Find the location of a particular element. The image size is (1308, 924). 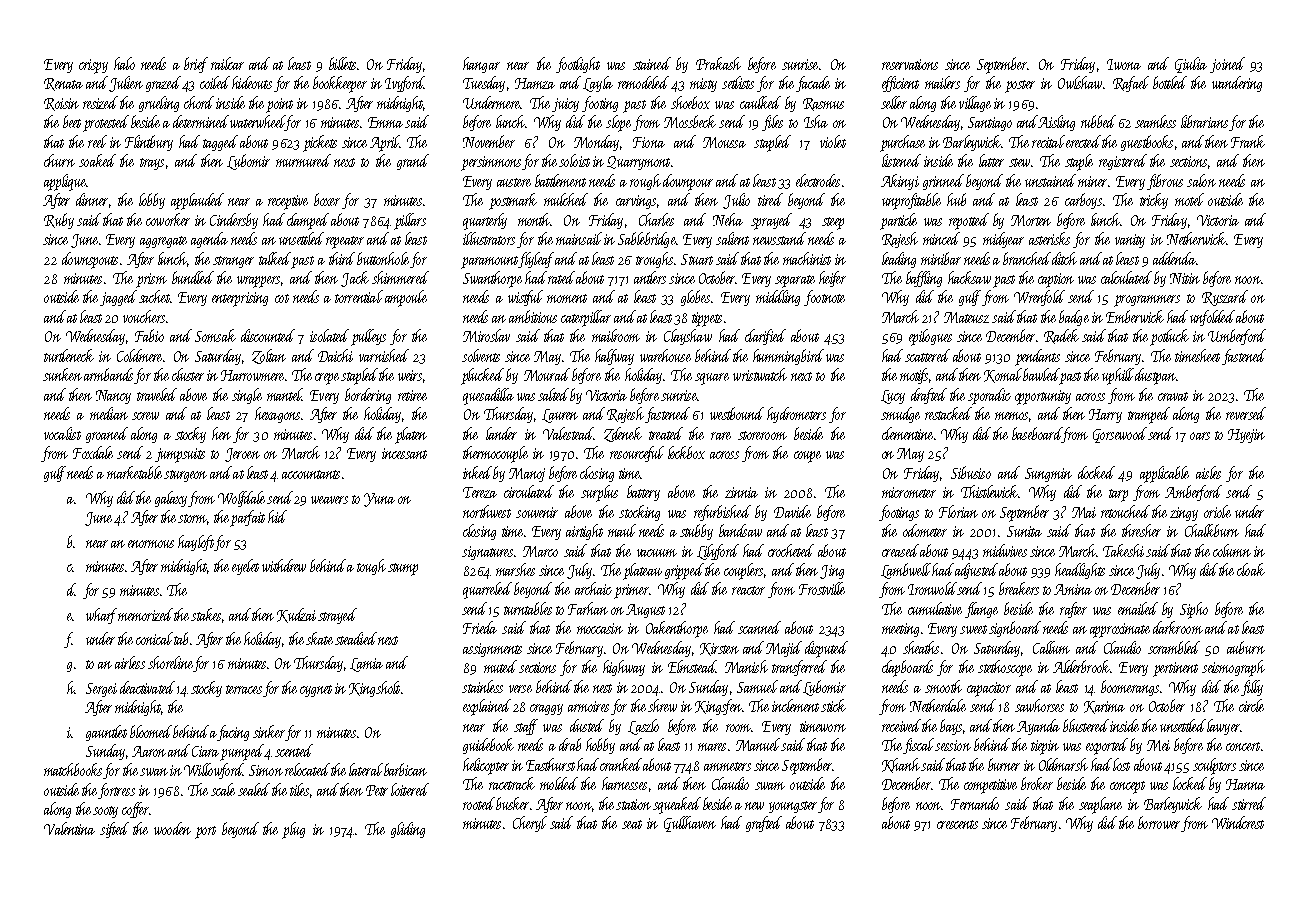

scanned is located at coordinates (759, 627).
